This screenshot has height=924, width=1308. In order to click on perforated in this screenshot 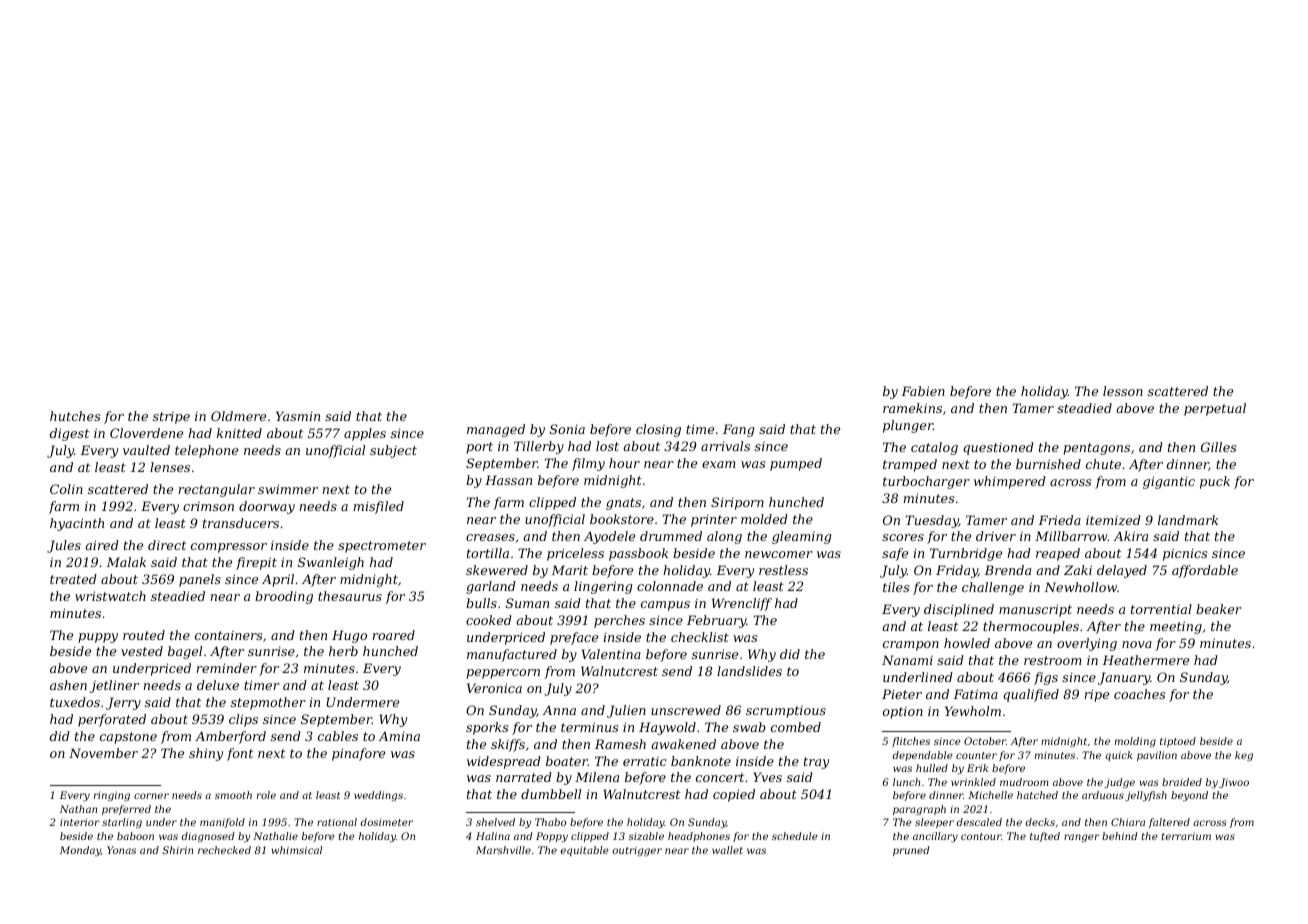, I will do `click(112, 720)`.
